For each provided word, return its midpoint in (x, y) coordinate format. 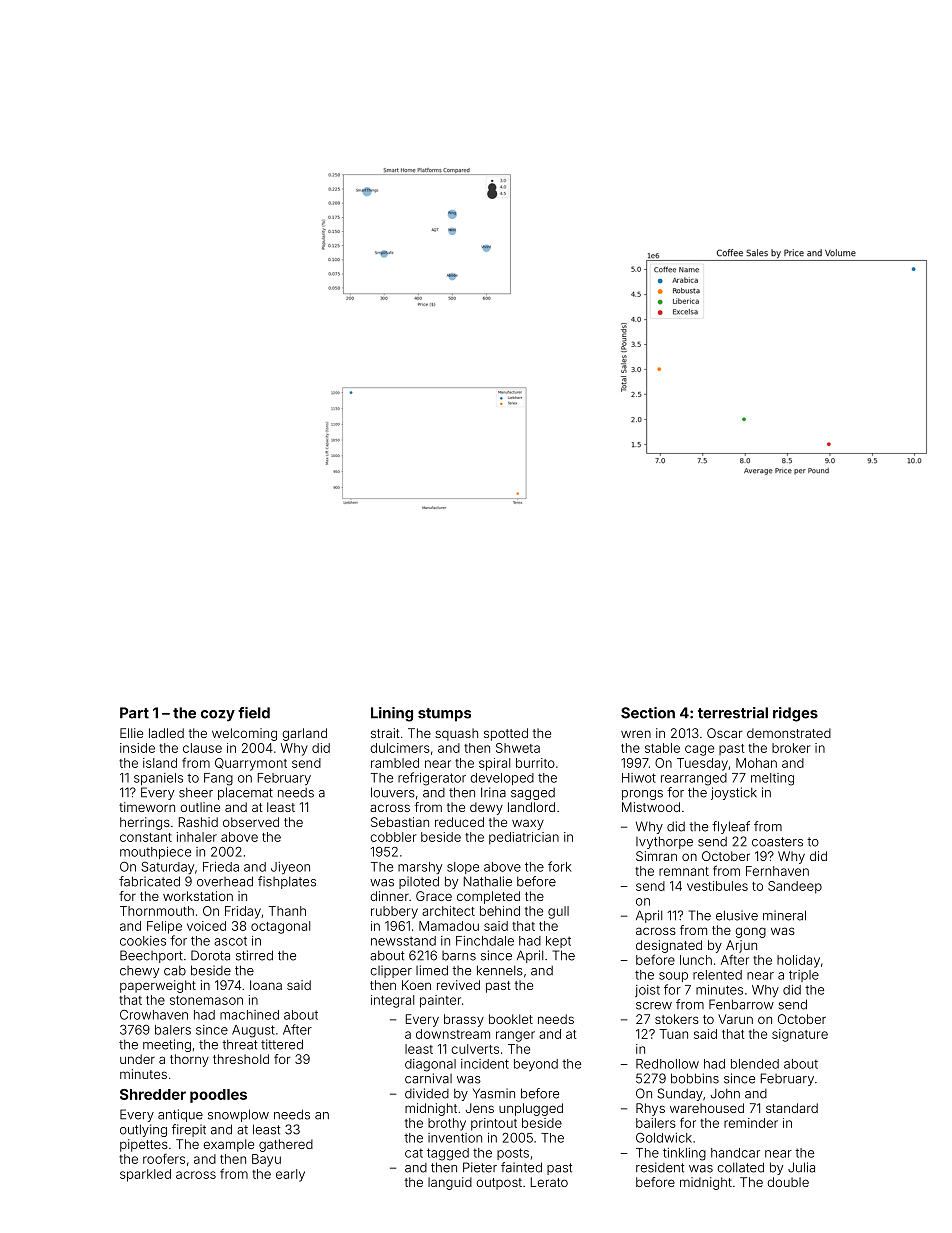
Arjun (741, 946)
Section (648, 713)
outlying (143, 1130)
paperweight (158, 986)
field (254, 713)
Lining (392, 714)
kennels (500, 970)
